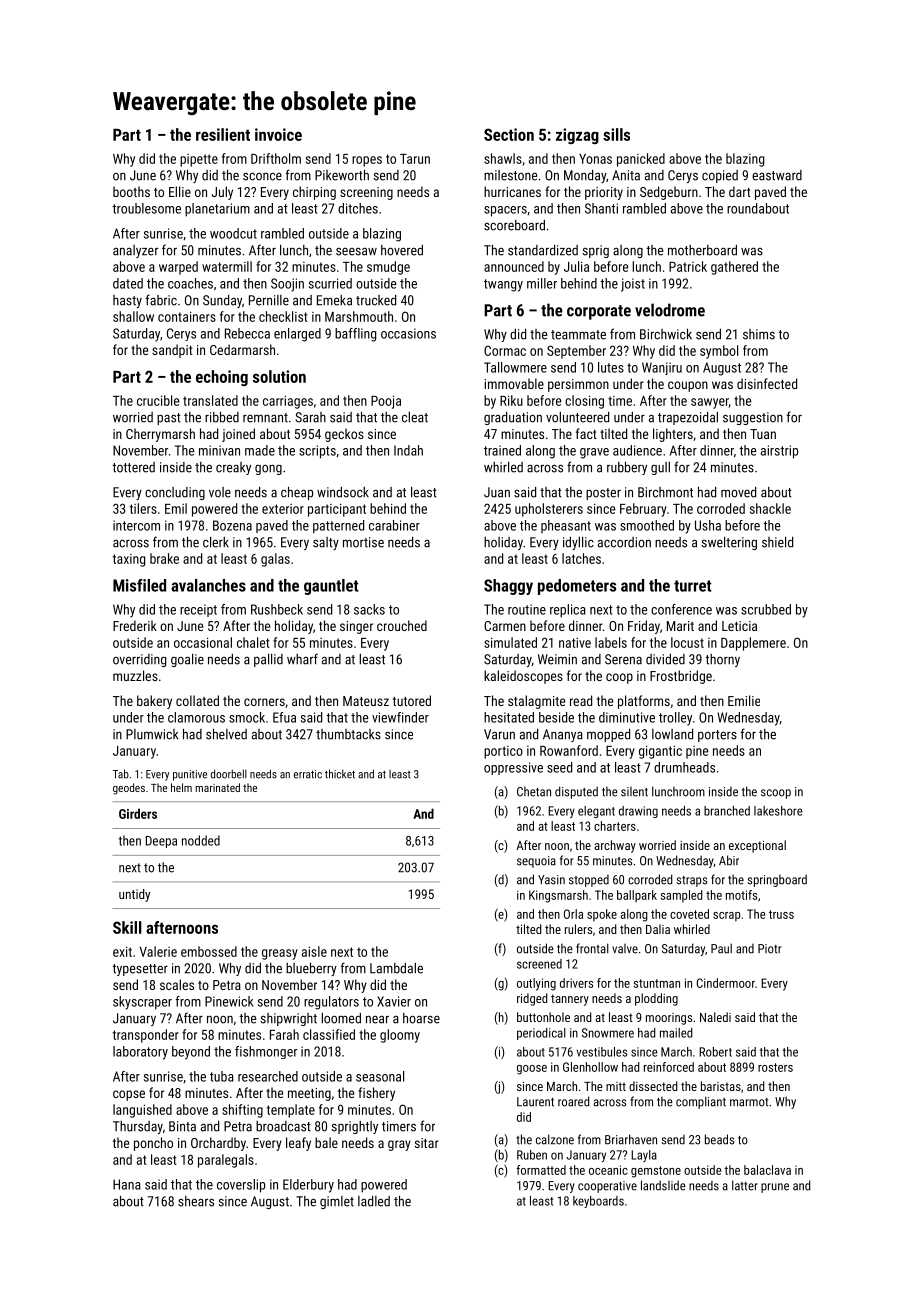 This screenshot has height=1308, width=924. What do you see at coordinates (726, 983) in the screenshot?
I see `Cindermoor` at bounding box center [726, 983].
